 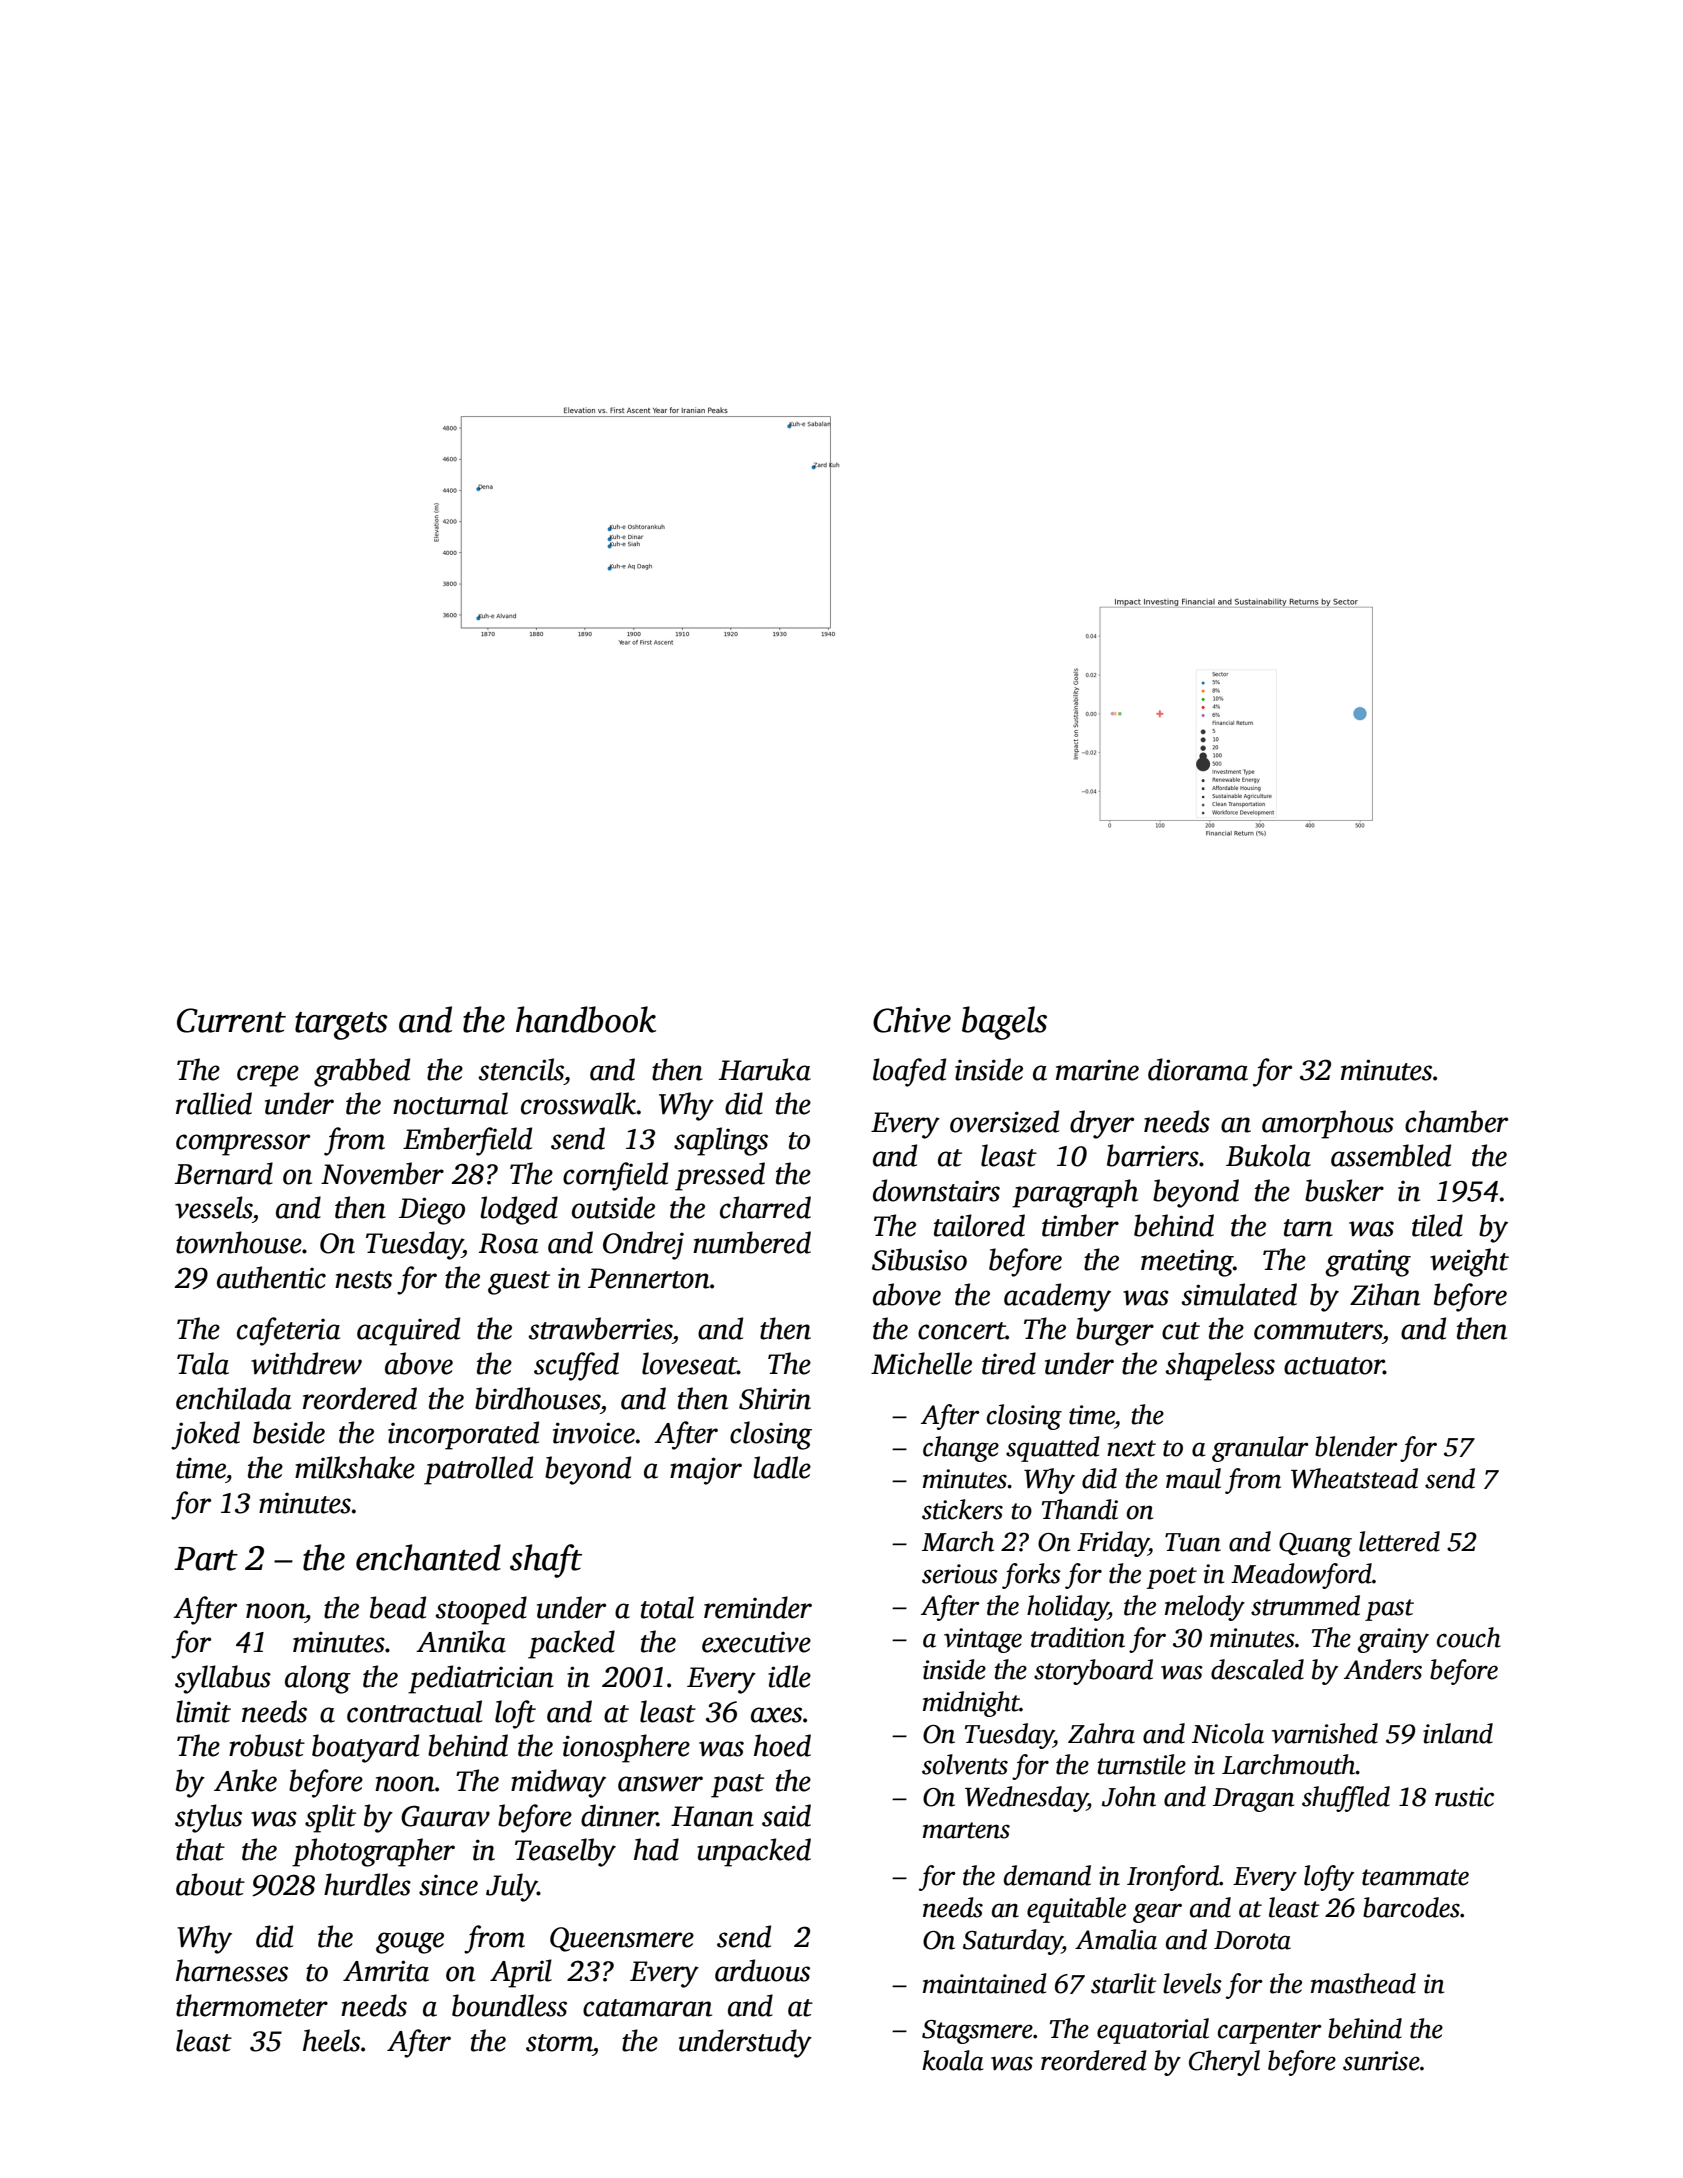 What do you see at coordinates (758, 1607) in the document?
I see `reminder` at bounding box center [758, 1607].
